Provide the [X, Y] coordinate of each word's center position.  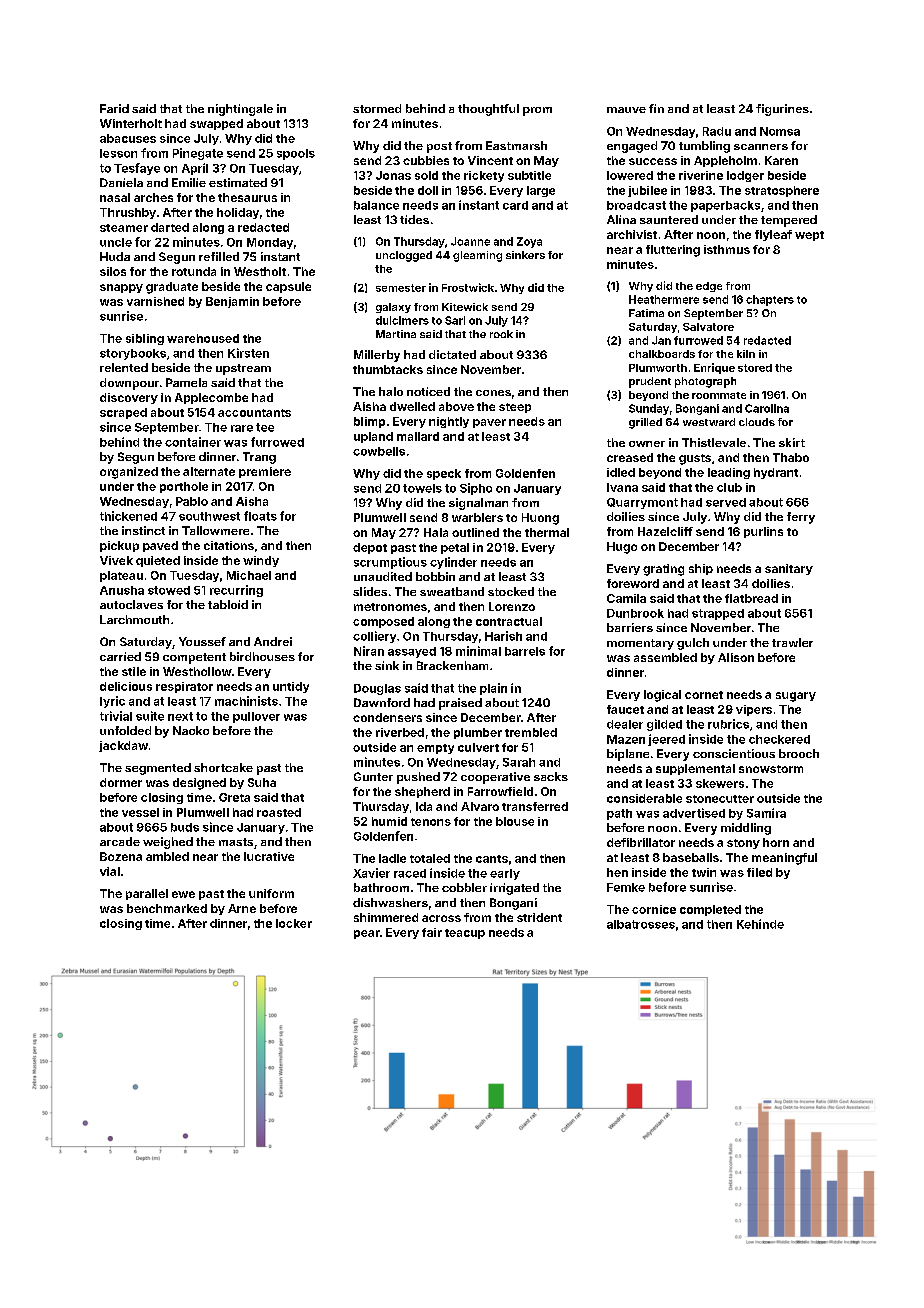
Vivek [116, 560]
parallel [147, 894]
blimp [369, 422]
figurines [782, 110]
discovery [129, 398]
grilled [645, 423]
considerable [644, 798]
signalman [478, 504]
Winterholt [131, 123]
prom [537, 111]
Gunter [373, 776]
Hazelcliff [665, 531]
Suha [262, 782]
